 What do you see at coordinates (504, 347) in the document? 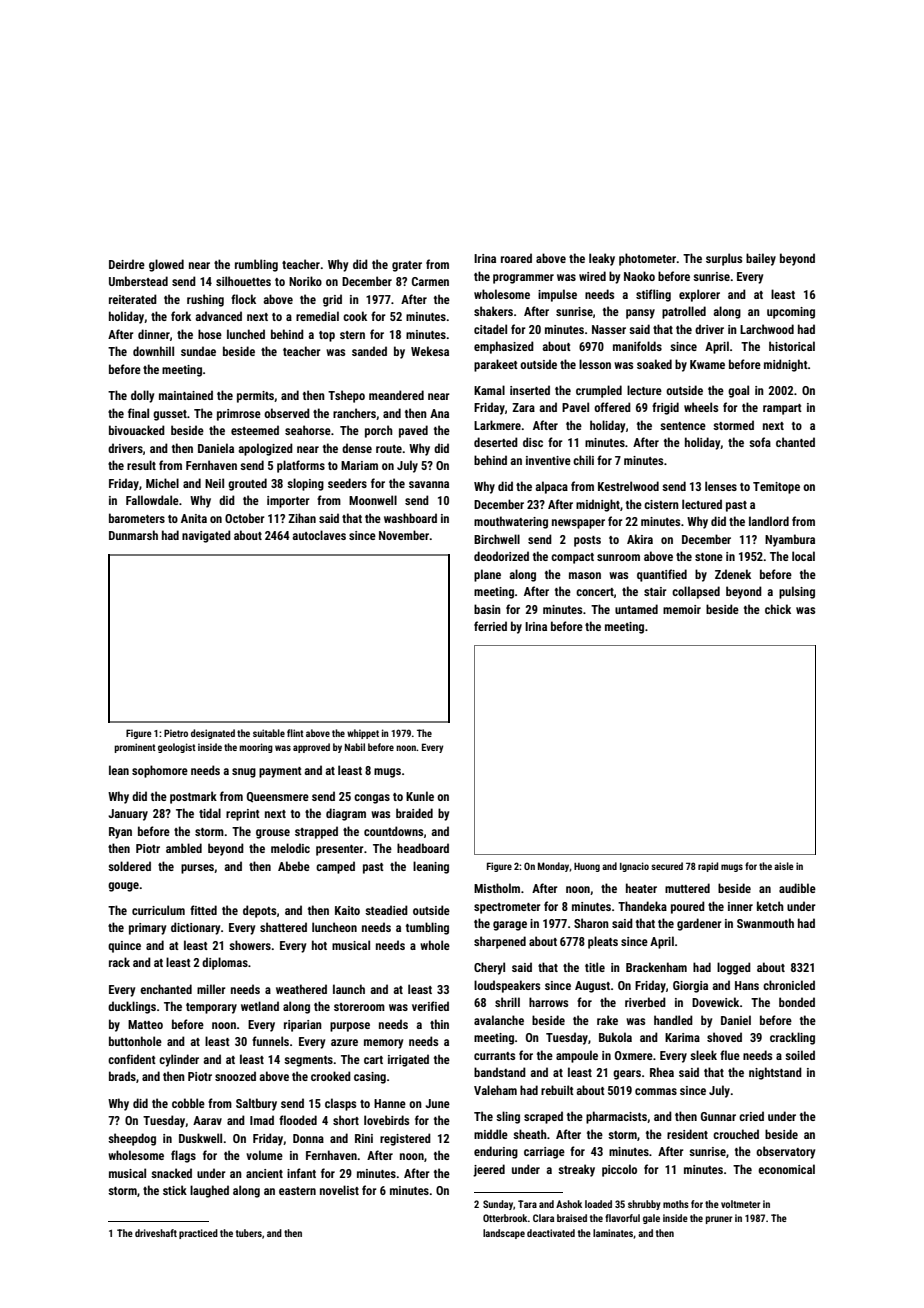
I see `emphasized` at bounding box center [504, 347].
